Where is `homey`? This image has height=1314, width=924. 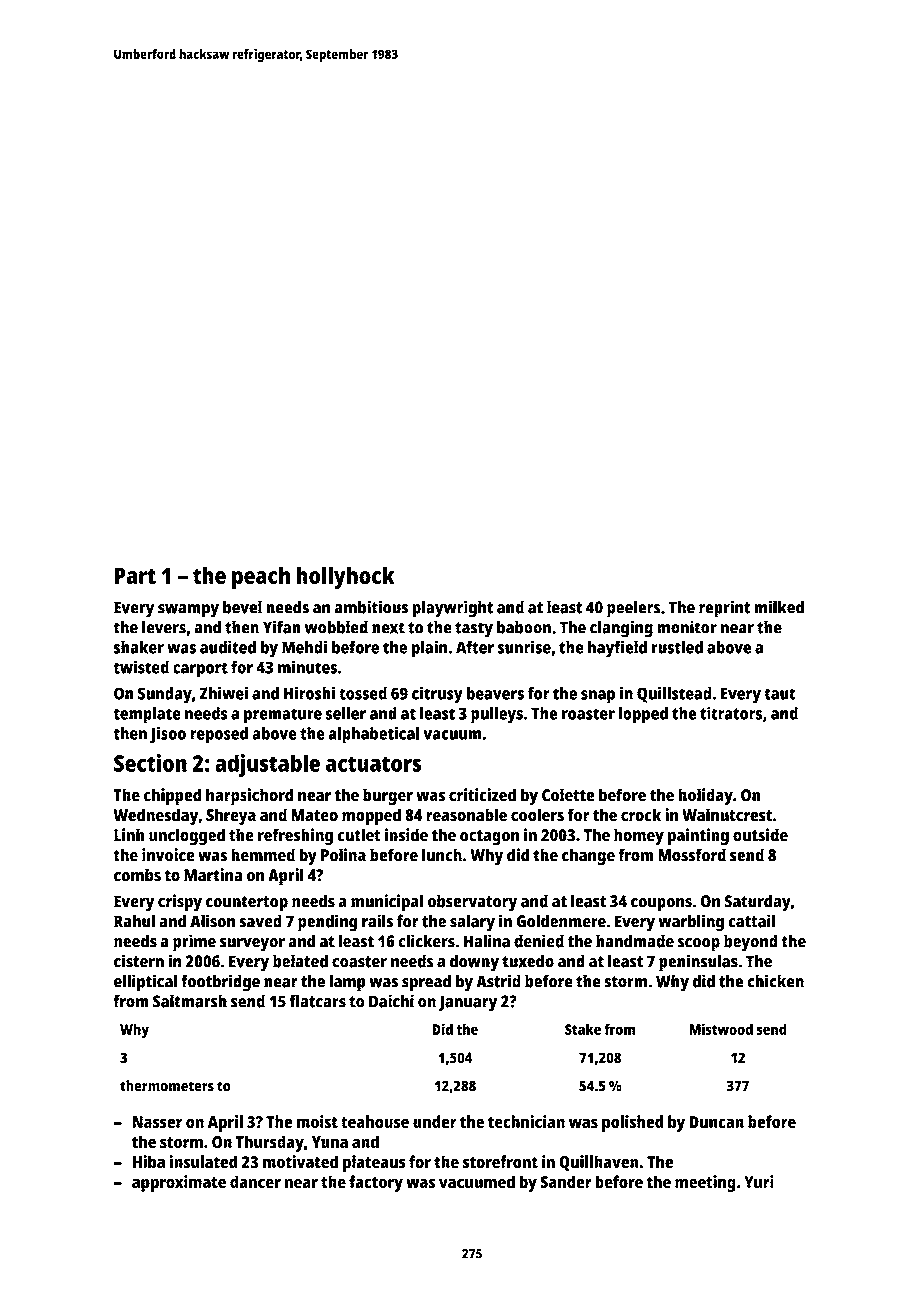 homey is located at coordinates (639, 837).
